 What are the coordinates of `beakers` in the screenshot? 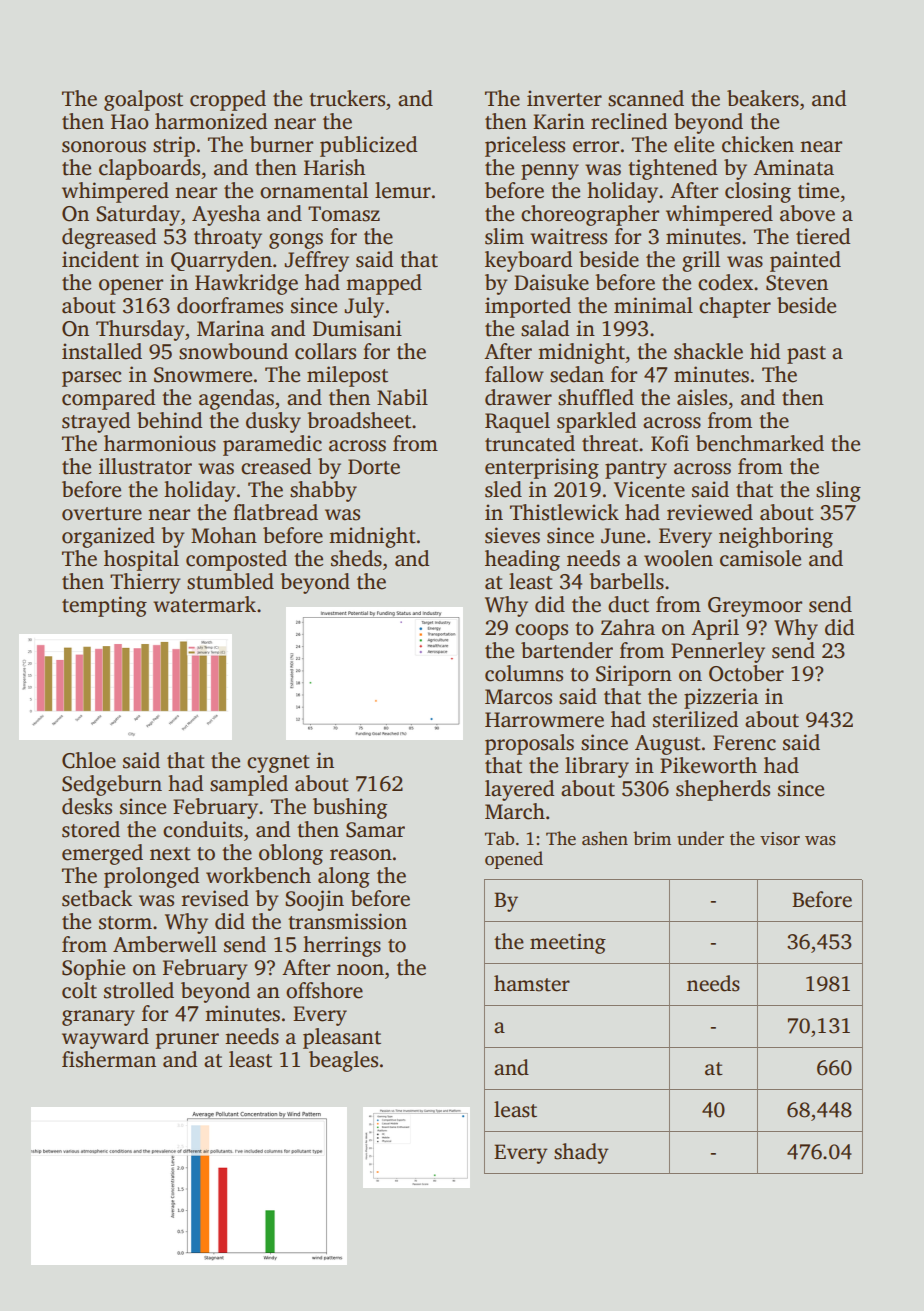 It's located at (763, 98).
